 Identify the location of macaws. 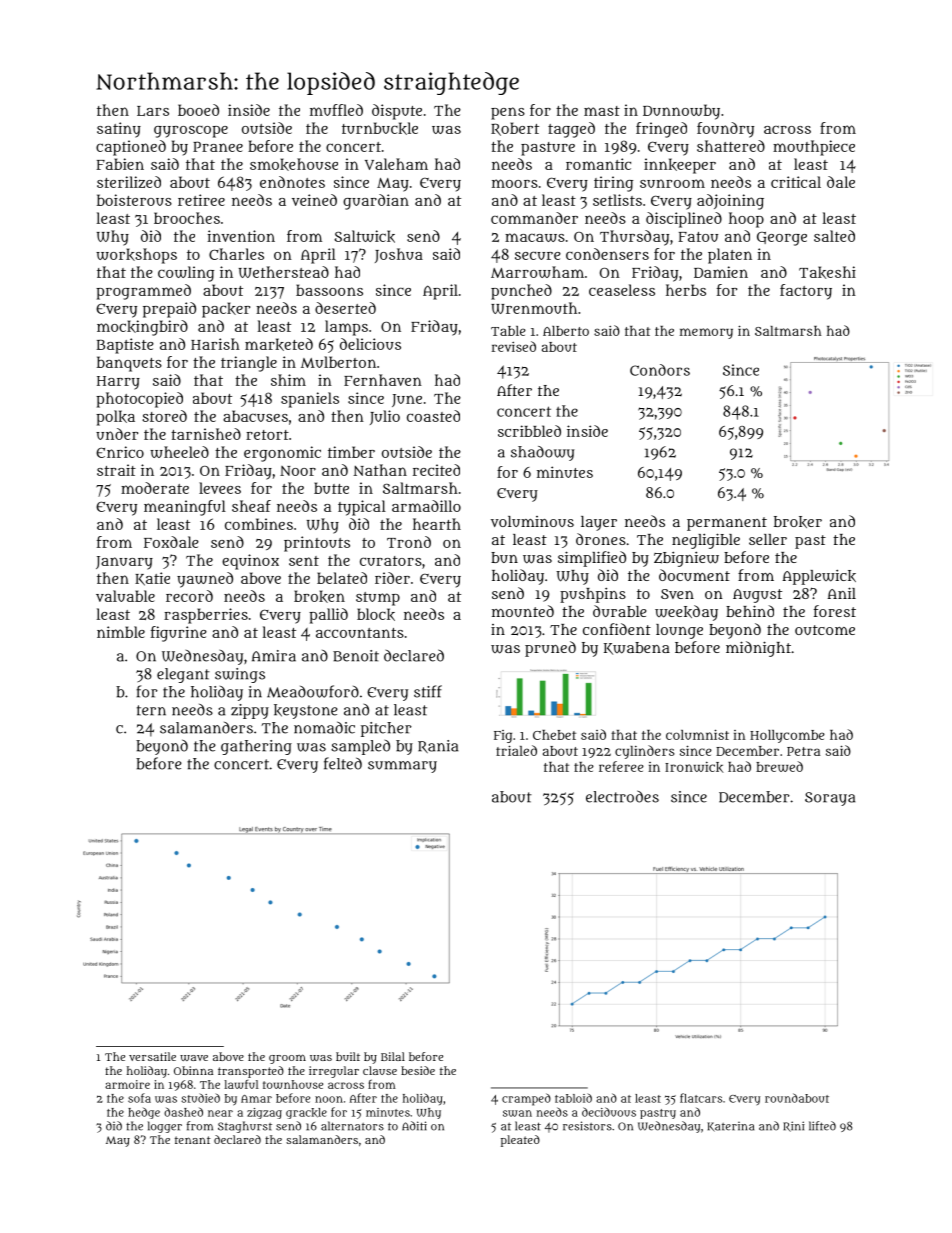
(535, 237).
